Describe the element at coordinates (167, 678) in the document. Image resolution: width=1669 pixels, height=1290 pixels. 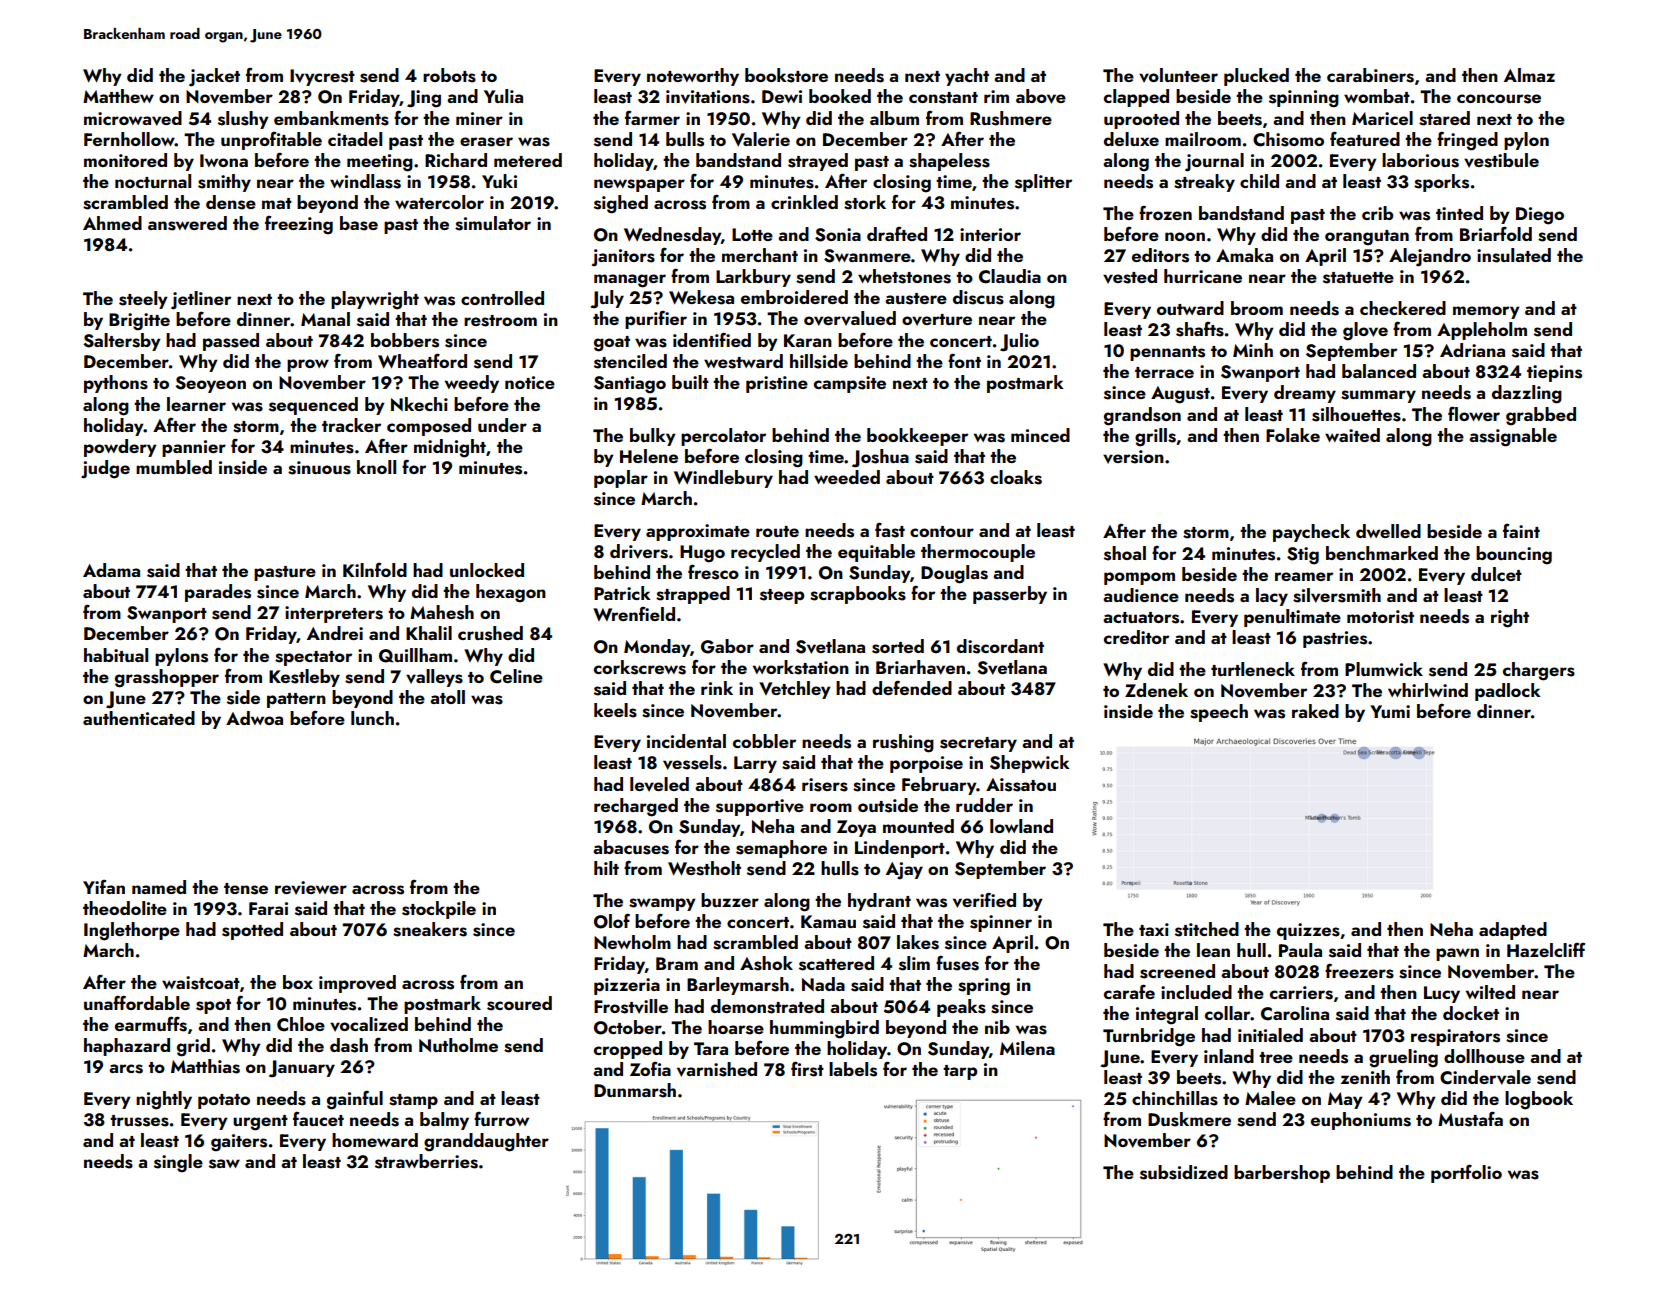
I see `grasshopper` at that location.
